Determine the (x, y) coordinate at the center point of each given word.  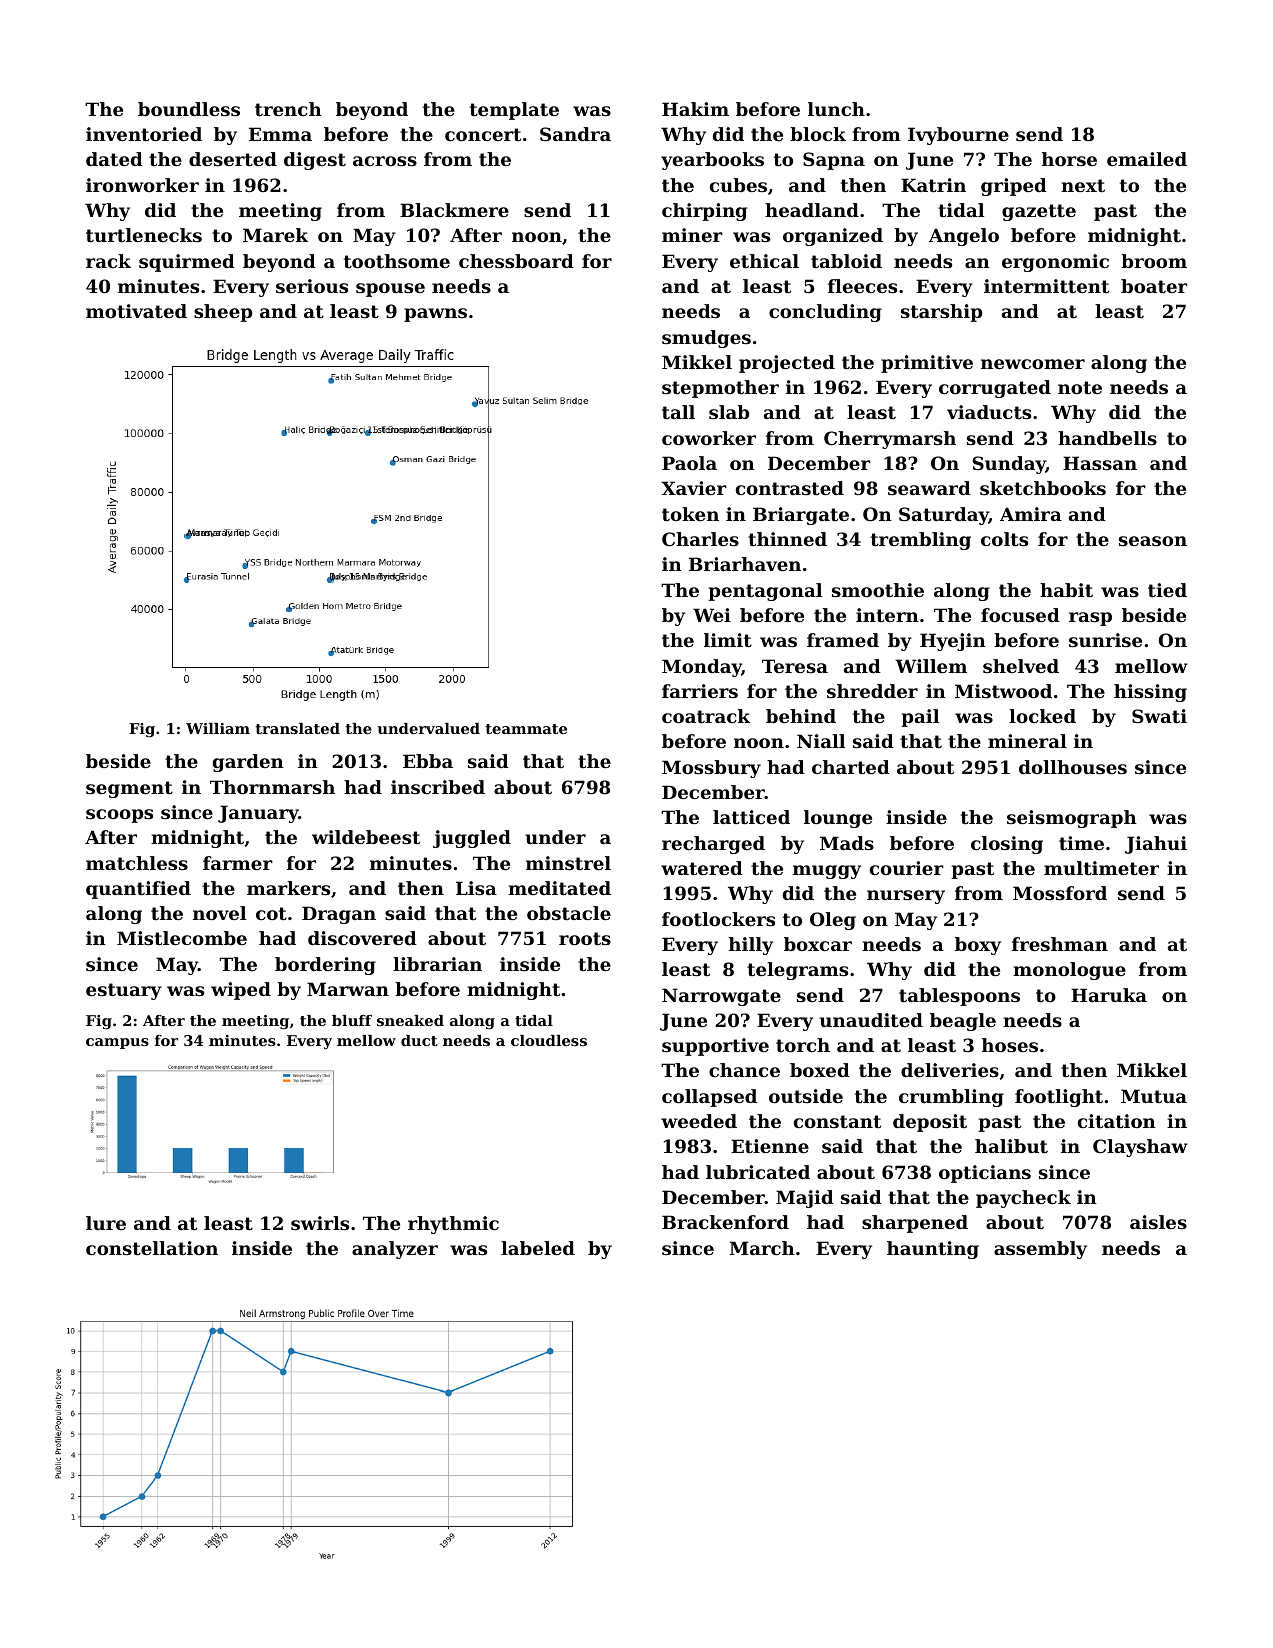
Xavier (694, 488)
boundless (189, 109)
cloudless (549, 1040)
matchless (137, 863)
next (1083, 185)
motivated (136, 311)
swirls (320, 1223)
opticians (985, 1174)
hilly (751, 946)
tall (678, 412)
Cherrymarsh (890, 440)
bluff (352, 1020)
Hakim (695, 109)
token (690, 514)
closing (1007, 845)
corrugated (995, 389)
